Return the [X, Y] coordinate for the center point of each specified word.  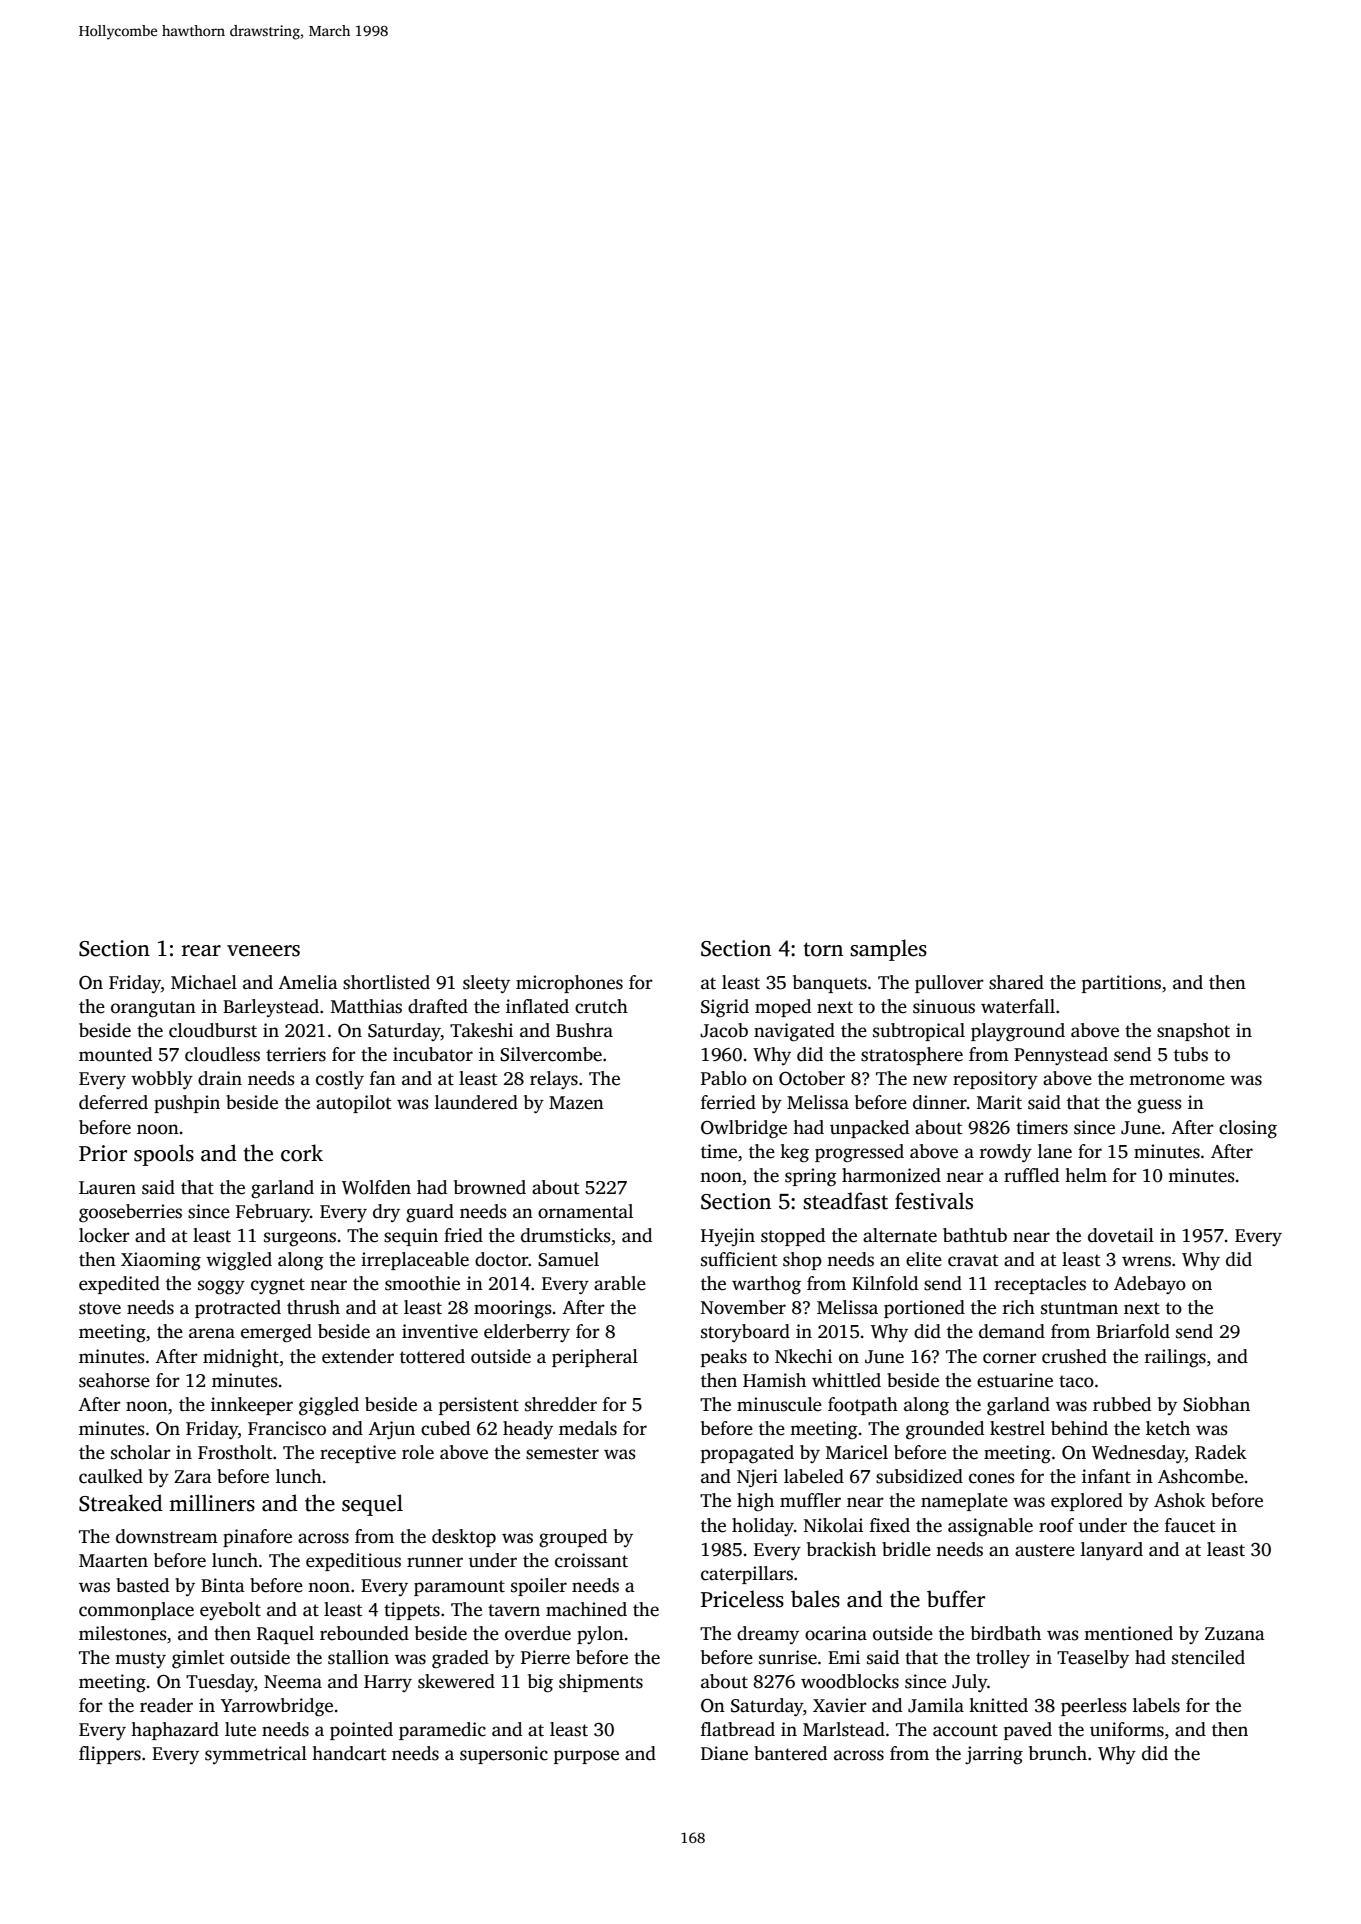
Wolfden [376, 1187]
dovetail [1121, 1235]
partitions [1121, 984]
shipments [601, 1683]
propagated [747, 1454]
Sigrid [725, 1008]
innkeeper [252, 1406]
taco [1076, 1381]
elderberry [527, 1333]
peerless [1094, 1707]
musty [140, 1660]
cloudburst [213, 1030]
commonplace [136, 1611]
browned [490, 1187]
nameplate [964, 1502]
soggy [221, 1287]
